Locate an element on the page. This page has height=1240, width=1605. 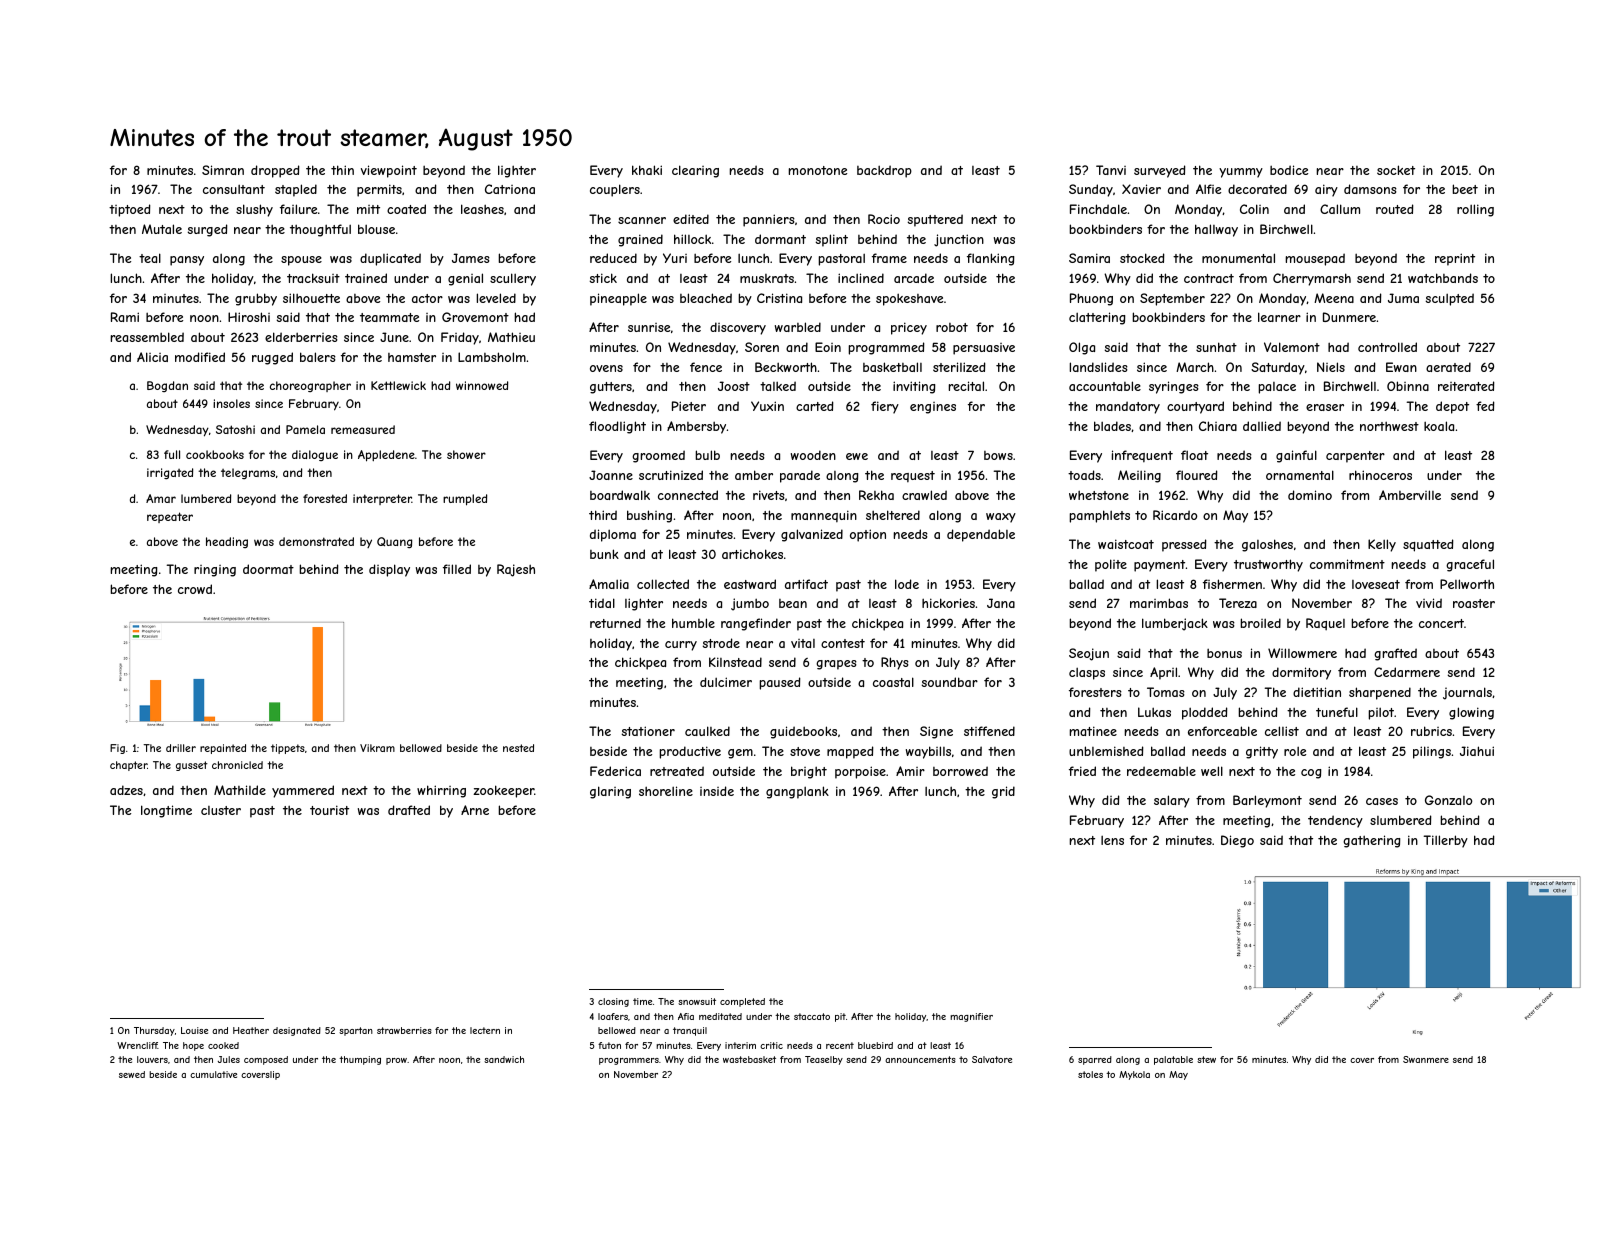
stiffened is located at coordinates (989, 731).
